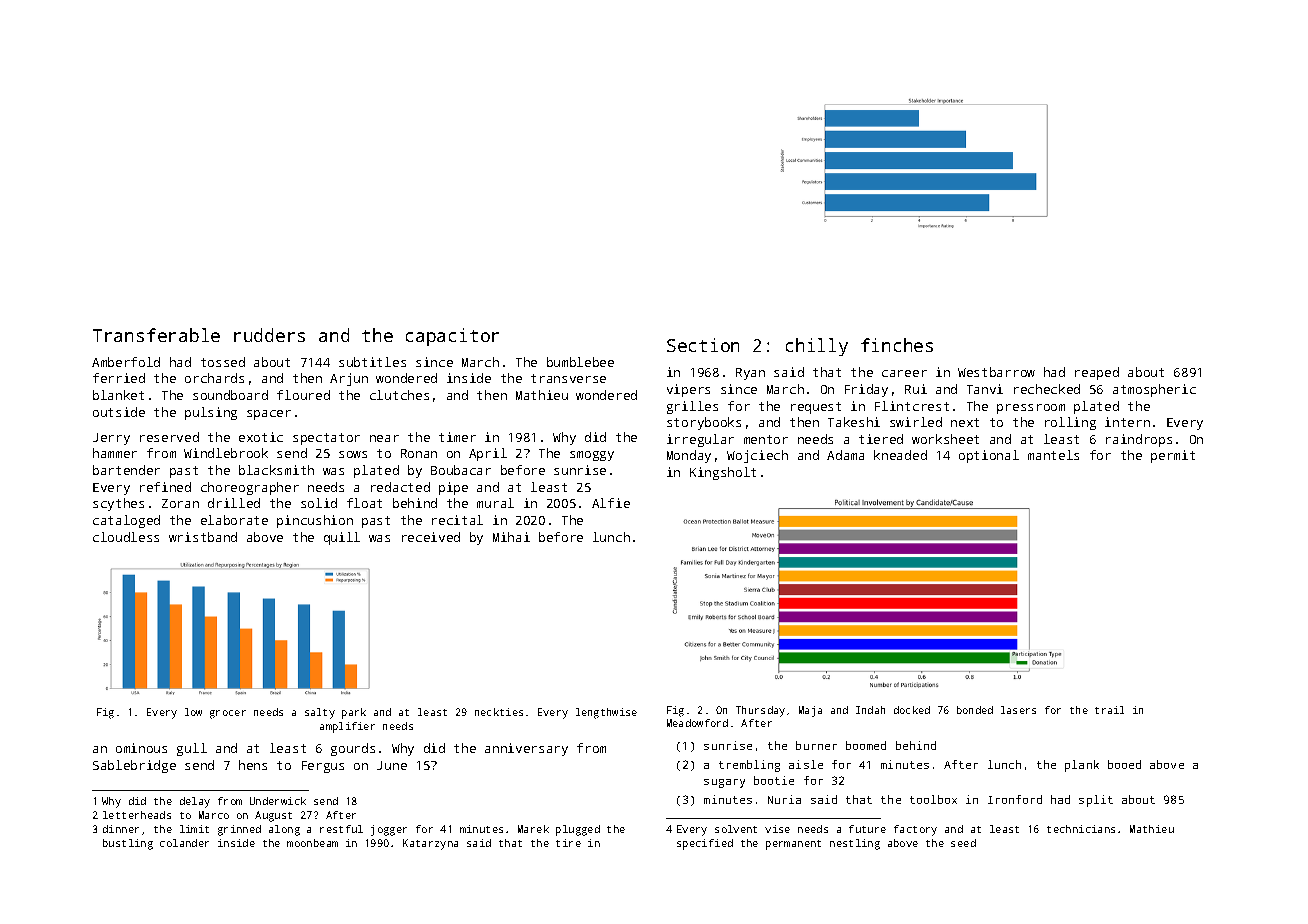  I want to click on reaped, so click(1097, 373).
